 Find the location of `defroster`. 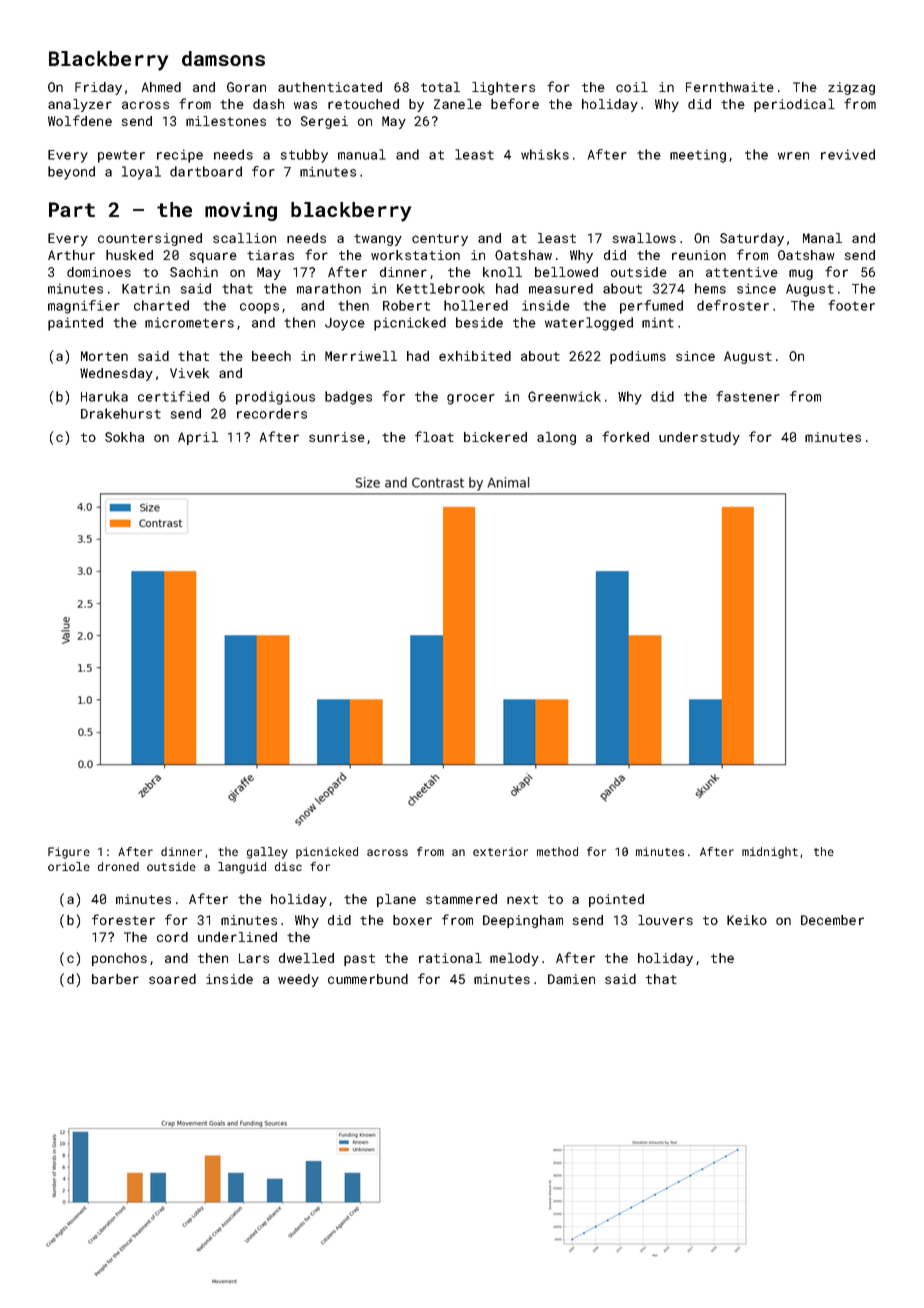

defroster is located at coordinates (733, 305).
